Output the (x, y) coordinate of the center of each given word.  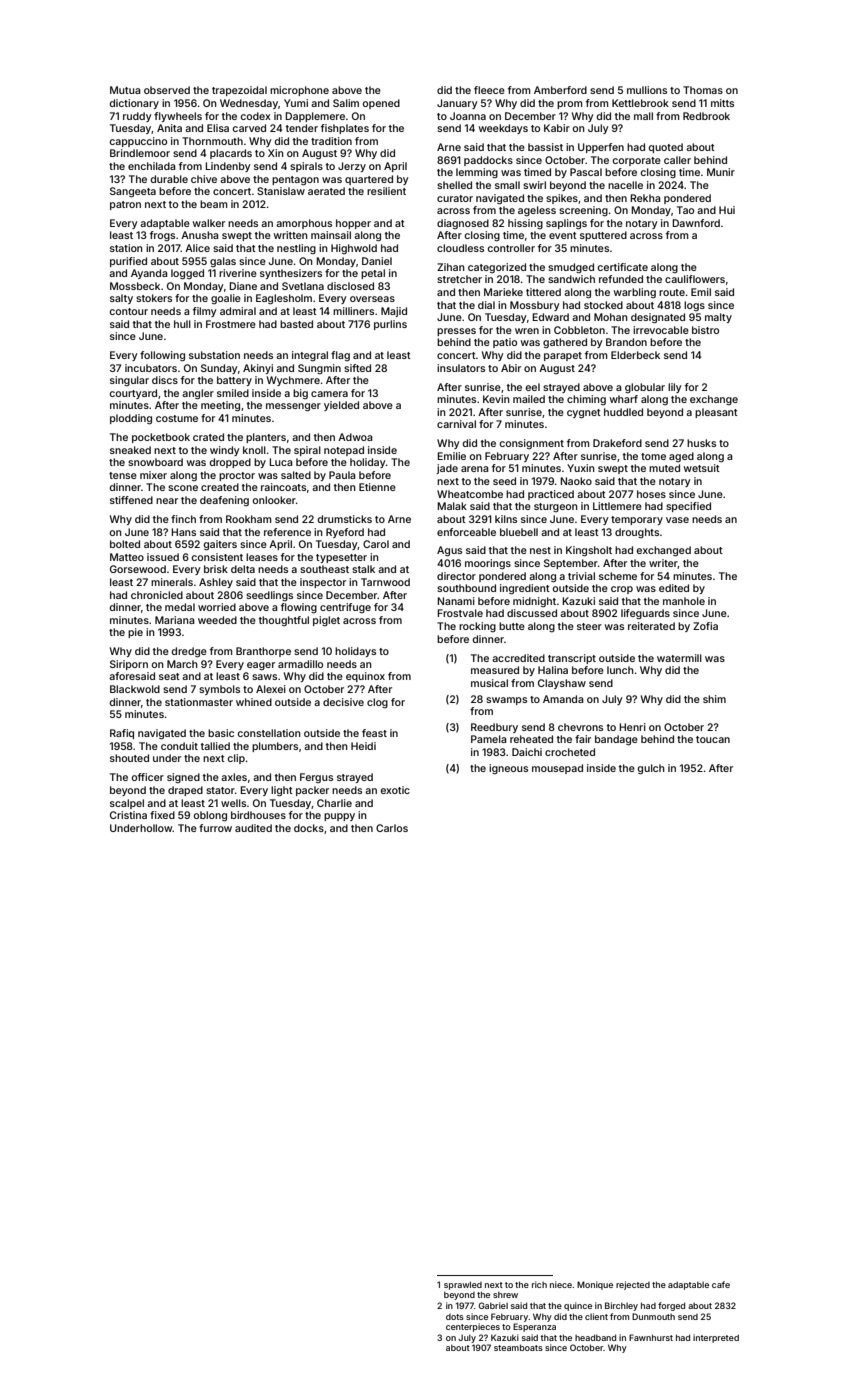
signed (183, 778)
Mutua (125, 90)
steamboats (518, 1347)
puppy (339, 817)
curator (455, 198)
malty (718, 318)
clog (377, 703)
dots (455, 1317)
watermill (679, 658)
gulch (651, 769)
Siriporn (129, 665)
